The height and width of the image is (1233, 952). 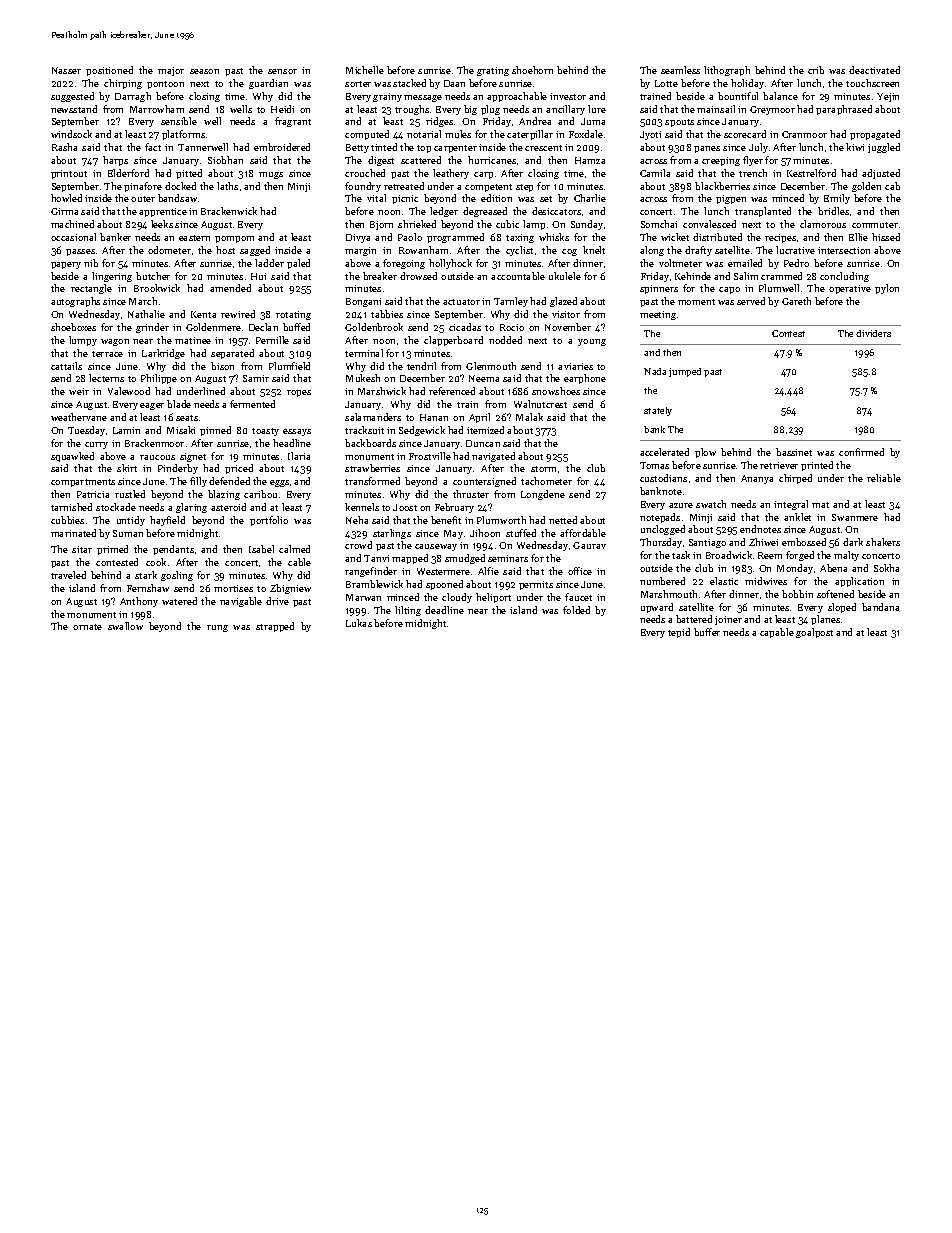 I want to click on Anthony, so click(x=139, y=602).
